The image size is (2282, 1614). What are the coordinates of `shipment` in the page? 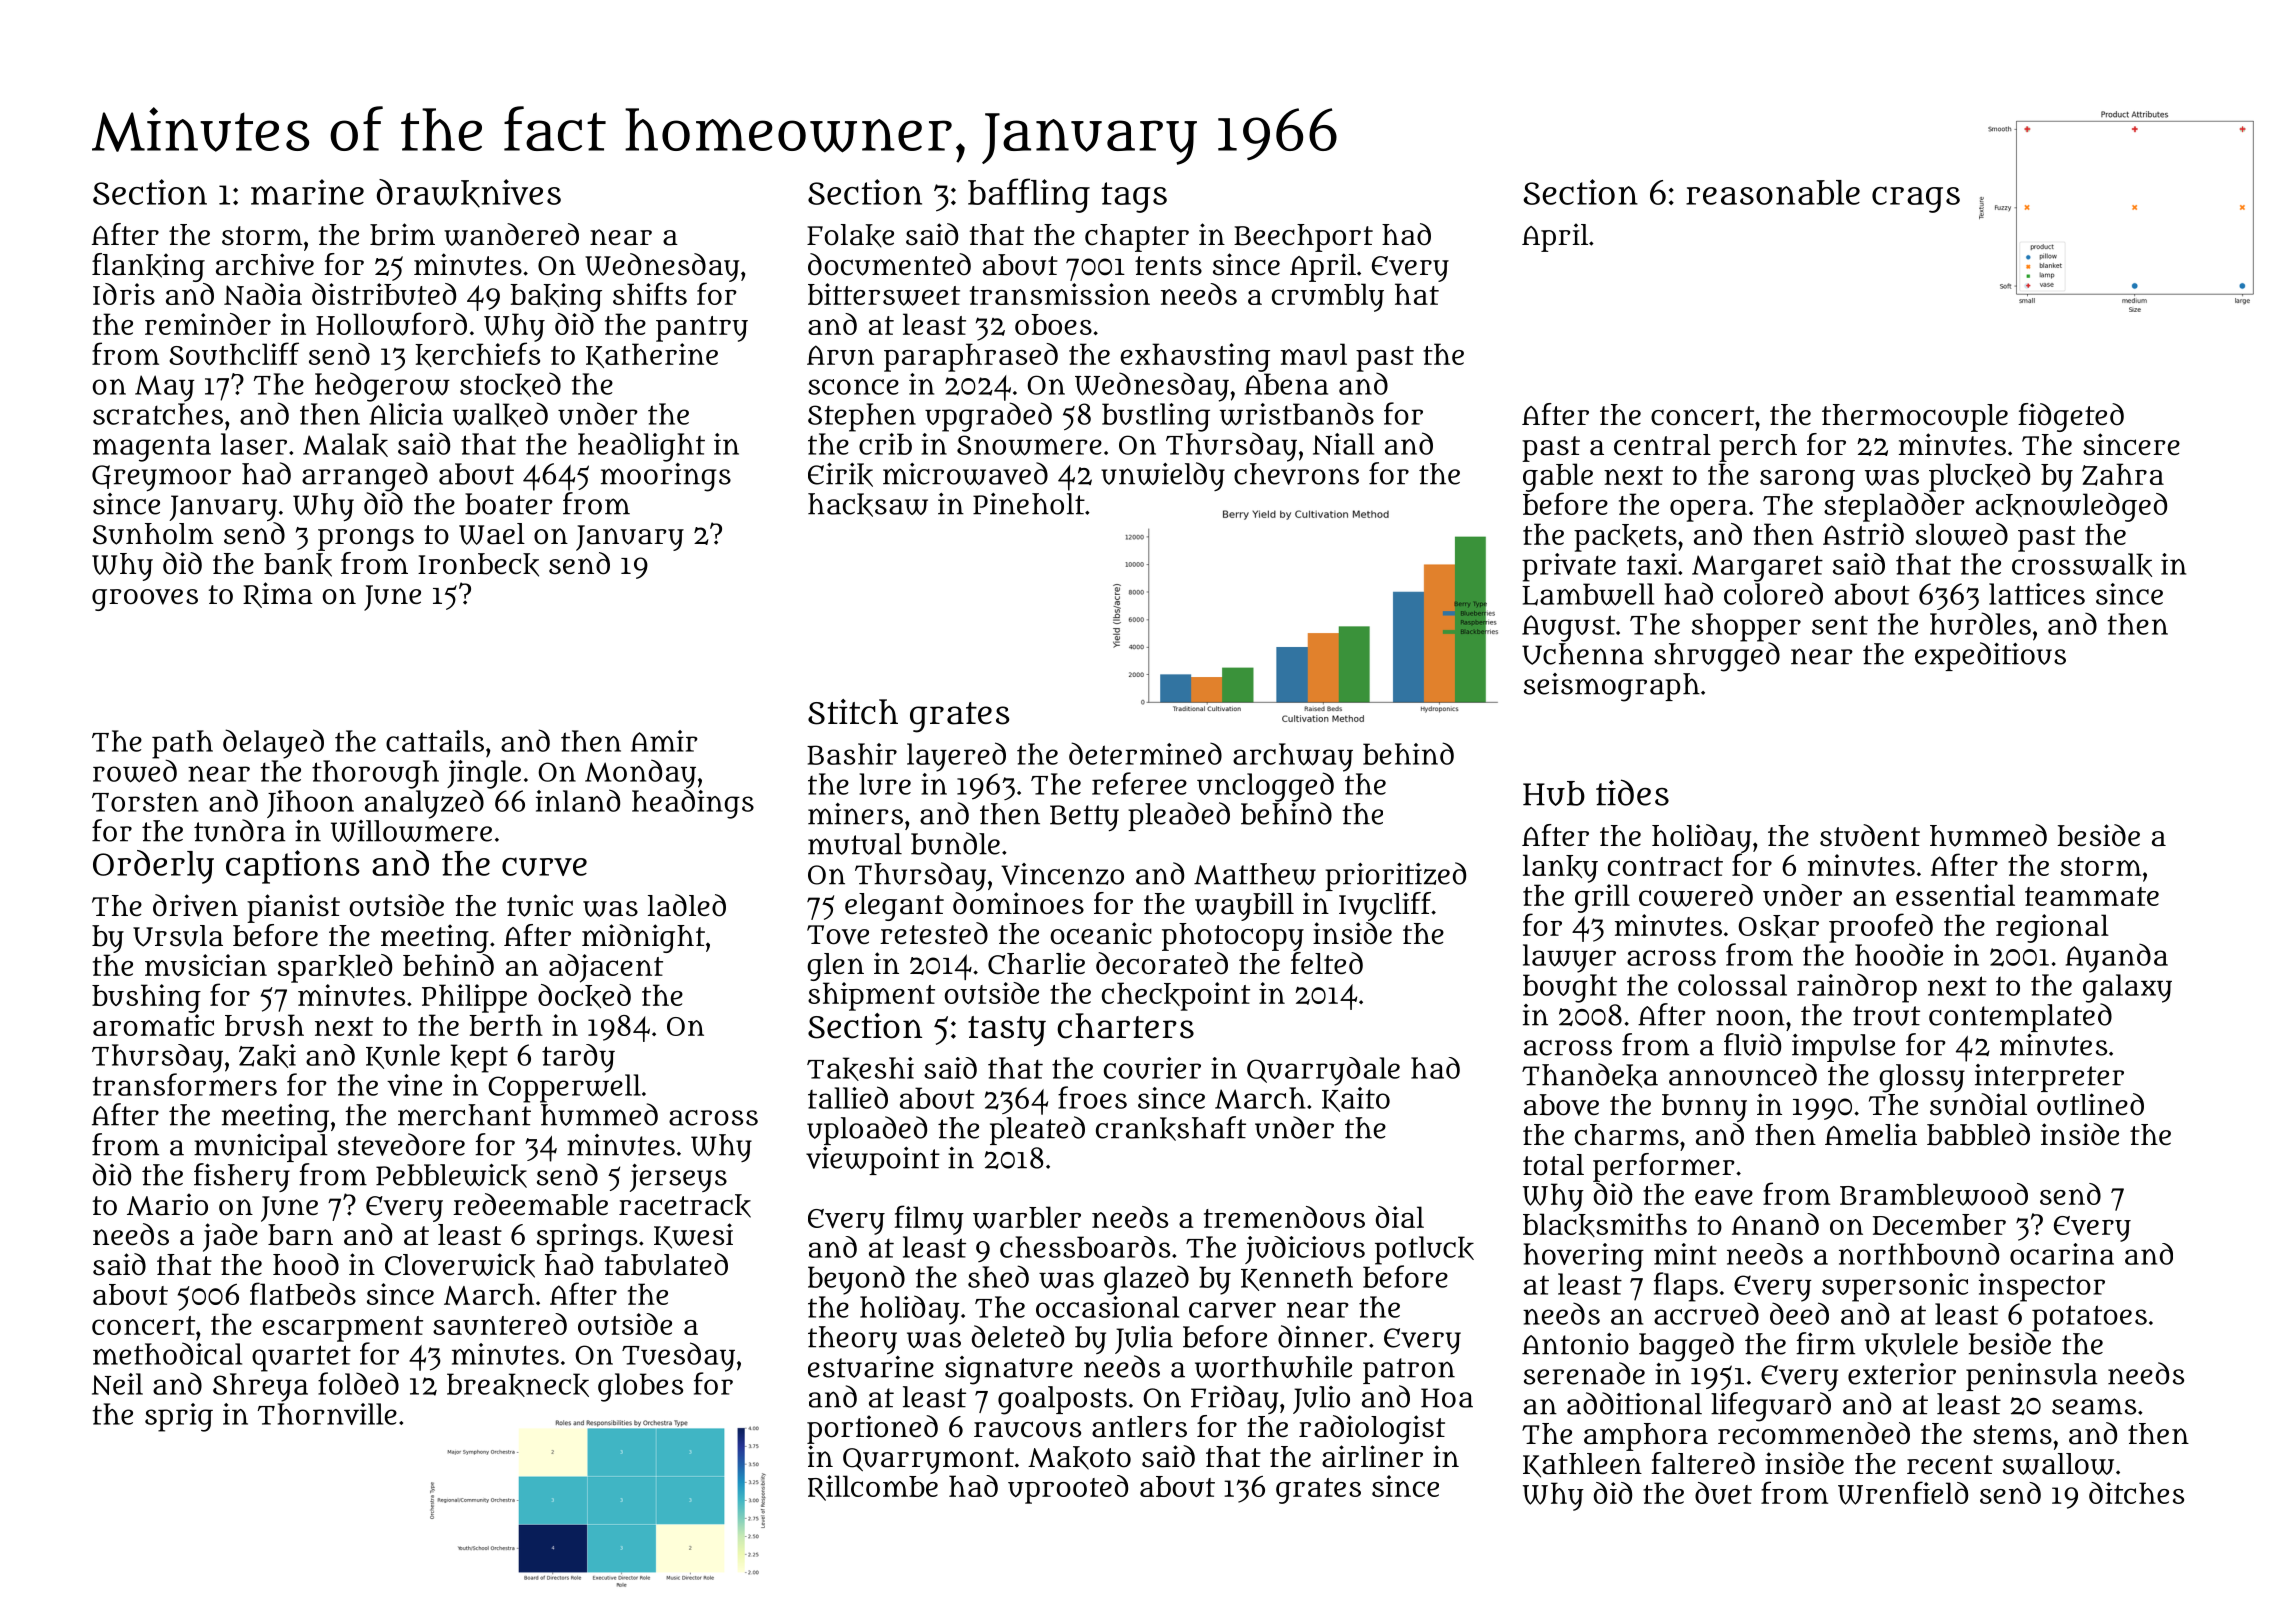 It's located at (871, 996).
